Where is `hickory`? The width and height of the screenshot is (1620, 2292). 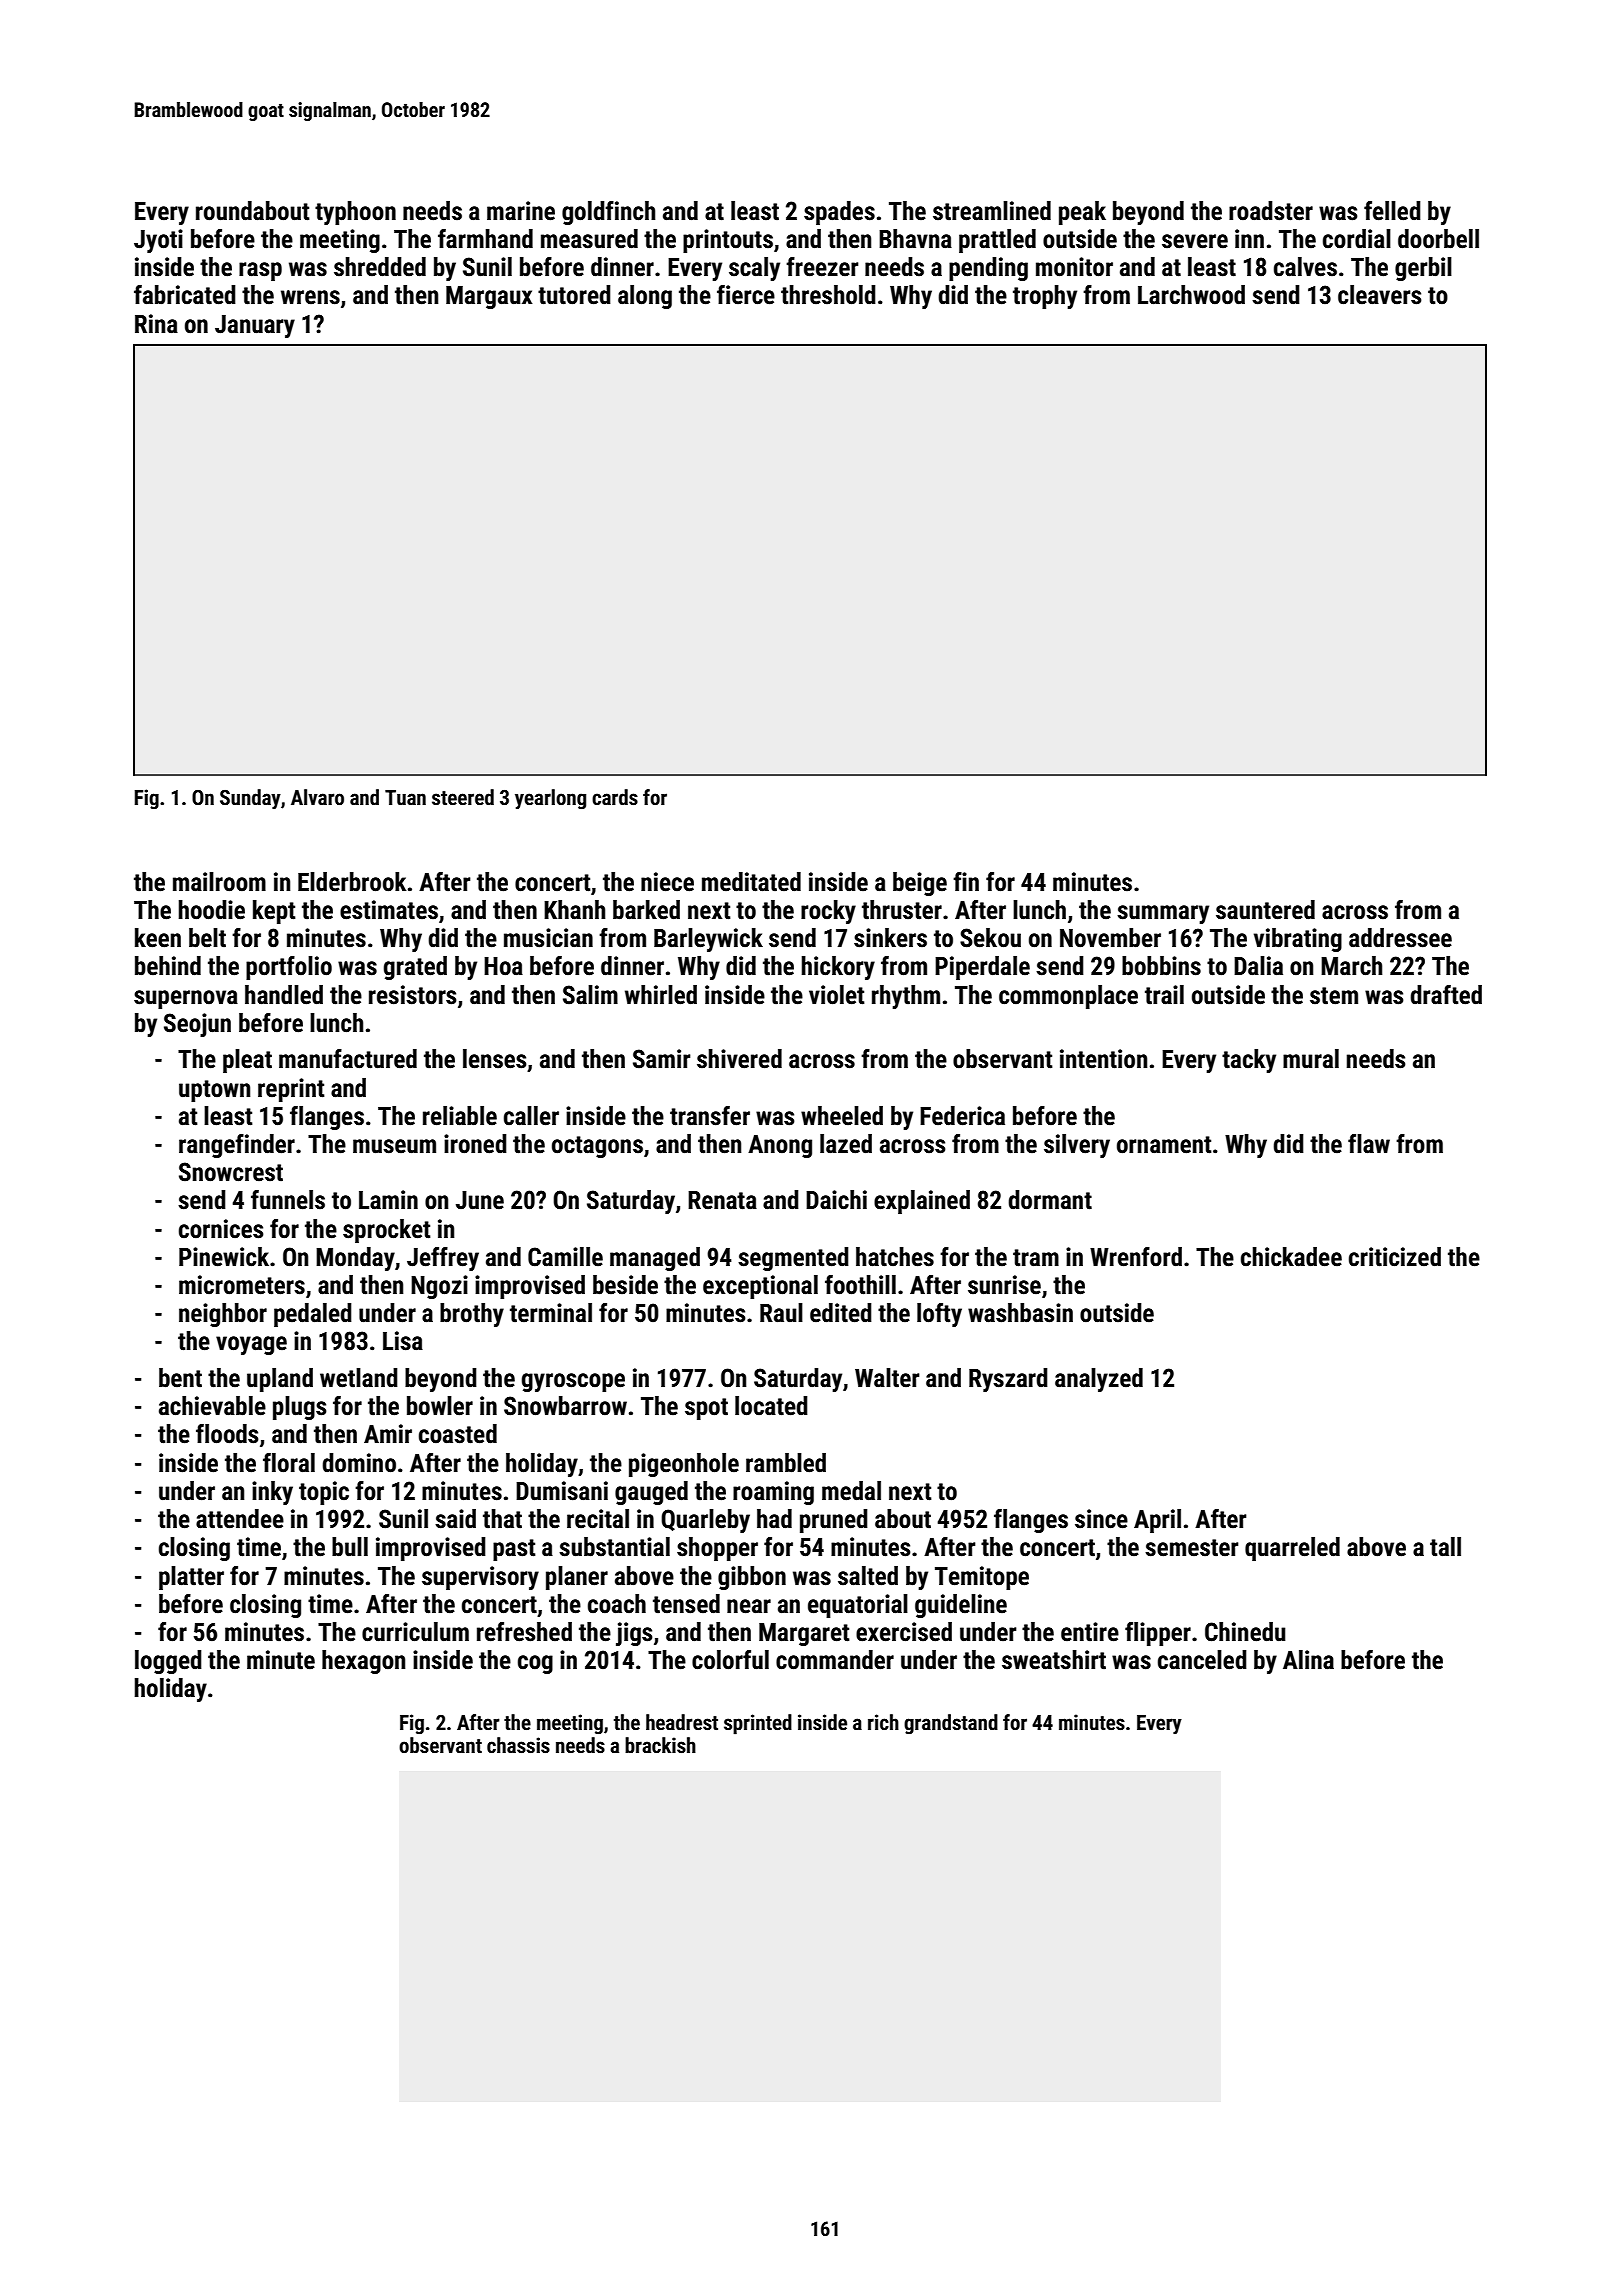 hickory is located at coordinates (838, 968).
